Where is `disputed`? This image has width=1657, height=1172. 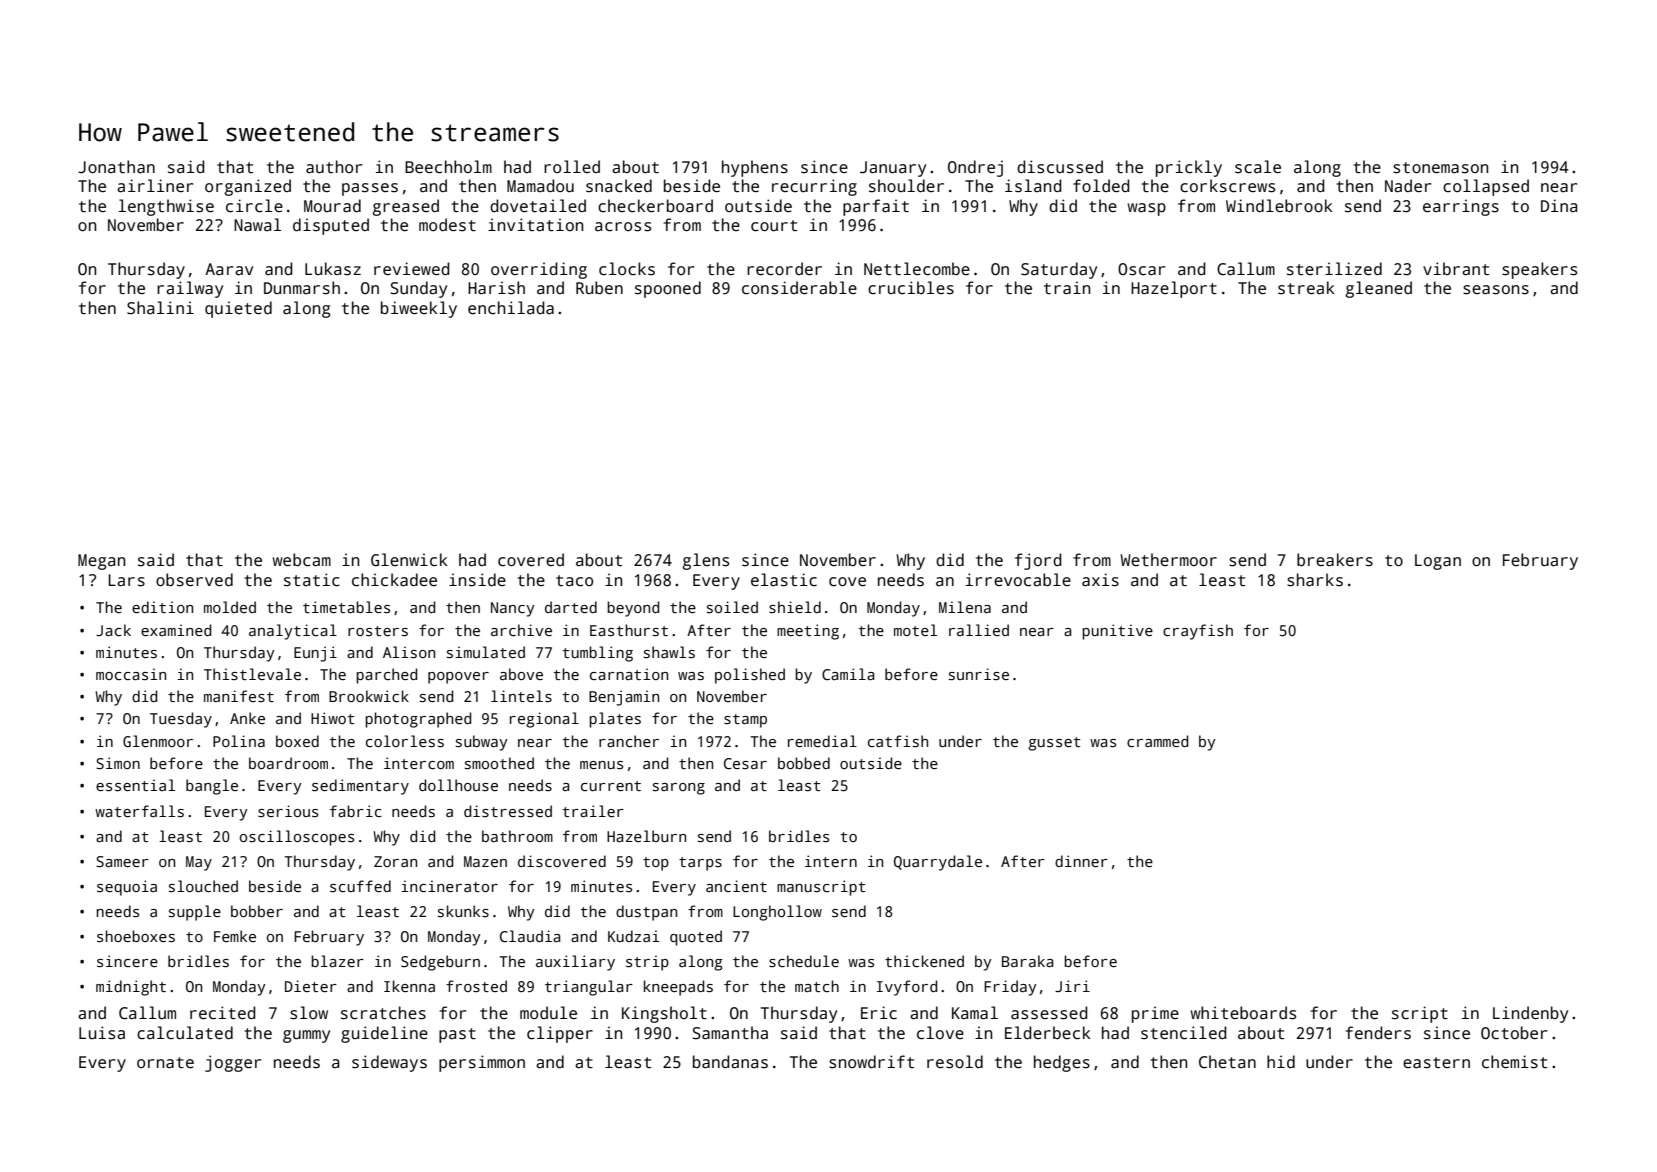
disputed is located at coordinates (331, 226).
